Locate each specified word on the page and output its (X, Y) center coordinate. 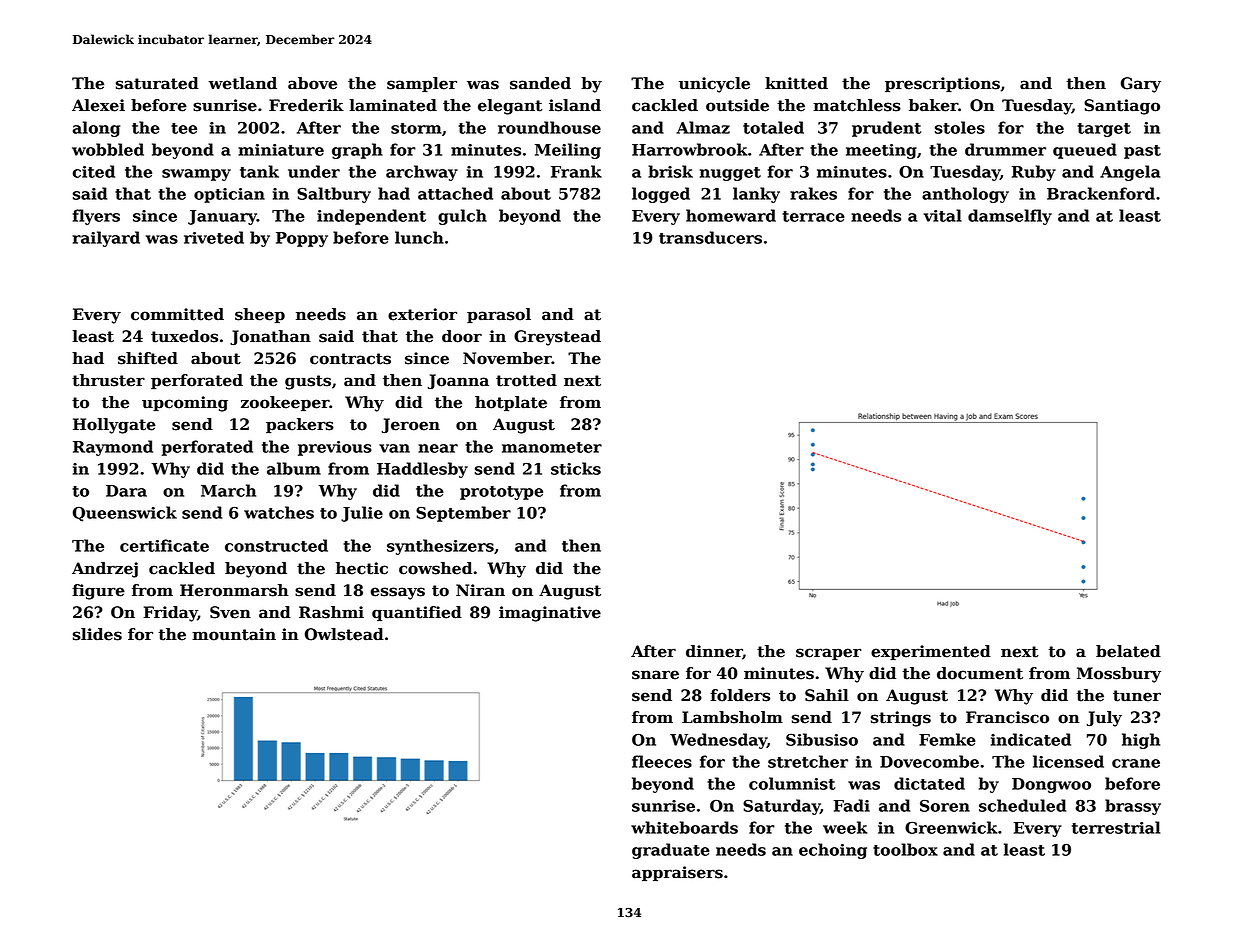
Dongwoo (1051, 785)
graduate (671, 851)
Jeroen (411, 425)
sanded (540, 83)
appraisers (677, 873)
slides (97, 634)
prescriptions (942, 84)
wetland (242, 83)
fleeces (662, 761)
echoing (833, 851)
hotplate (511, 403)
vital (942, 215)
